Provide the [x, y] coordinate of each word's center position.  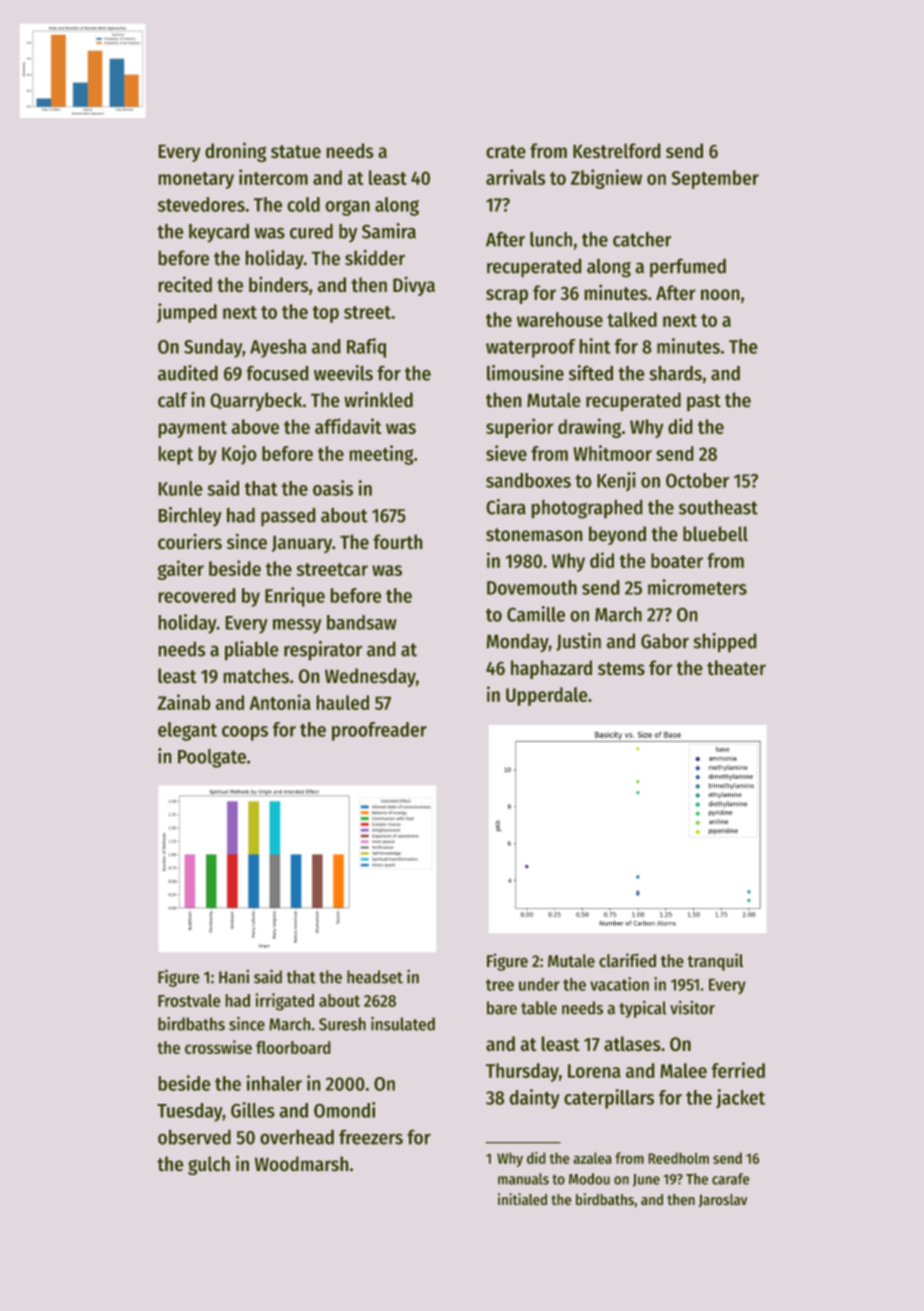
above [255, 426]
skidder [375, 258]
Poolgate [212, 758]
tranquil [715, 962]
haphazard [551, 669]
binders [278, 284]
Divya [414, 286]
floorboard [293, 1047]
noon [720, 294]
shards [676, 373]
